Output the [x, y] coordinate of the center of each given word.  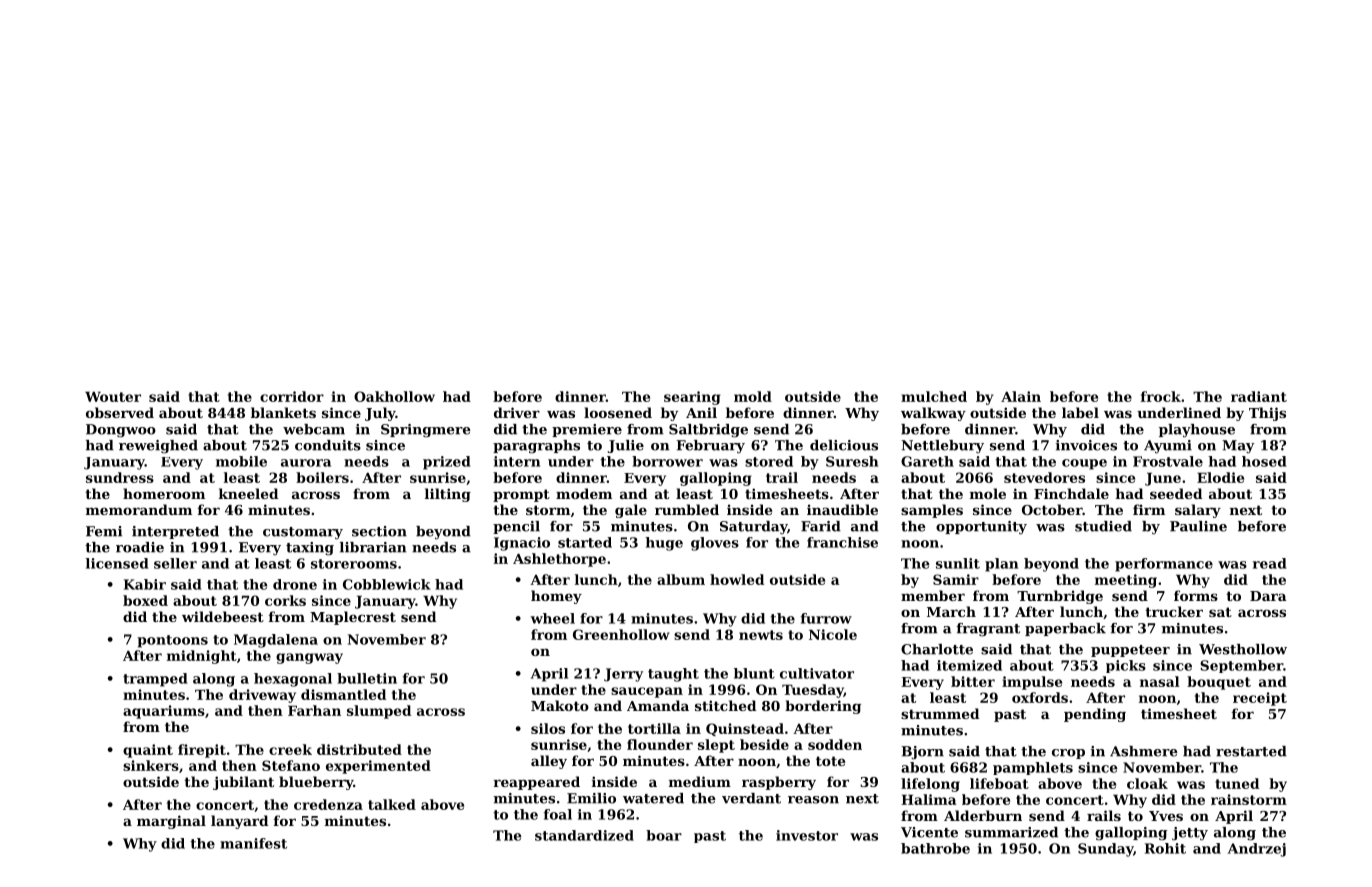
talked [392, 804]
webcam [314, 429]
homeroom [164, 493]
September [1241, 666]
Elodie [1220, 477]
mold [753, 396]
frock [1161, 396]
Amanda [658, 705]
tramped [155, 680]
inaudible [842, 509]
